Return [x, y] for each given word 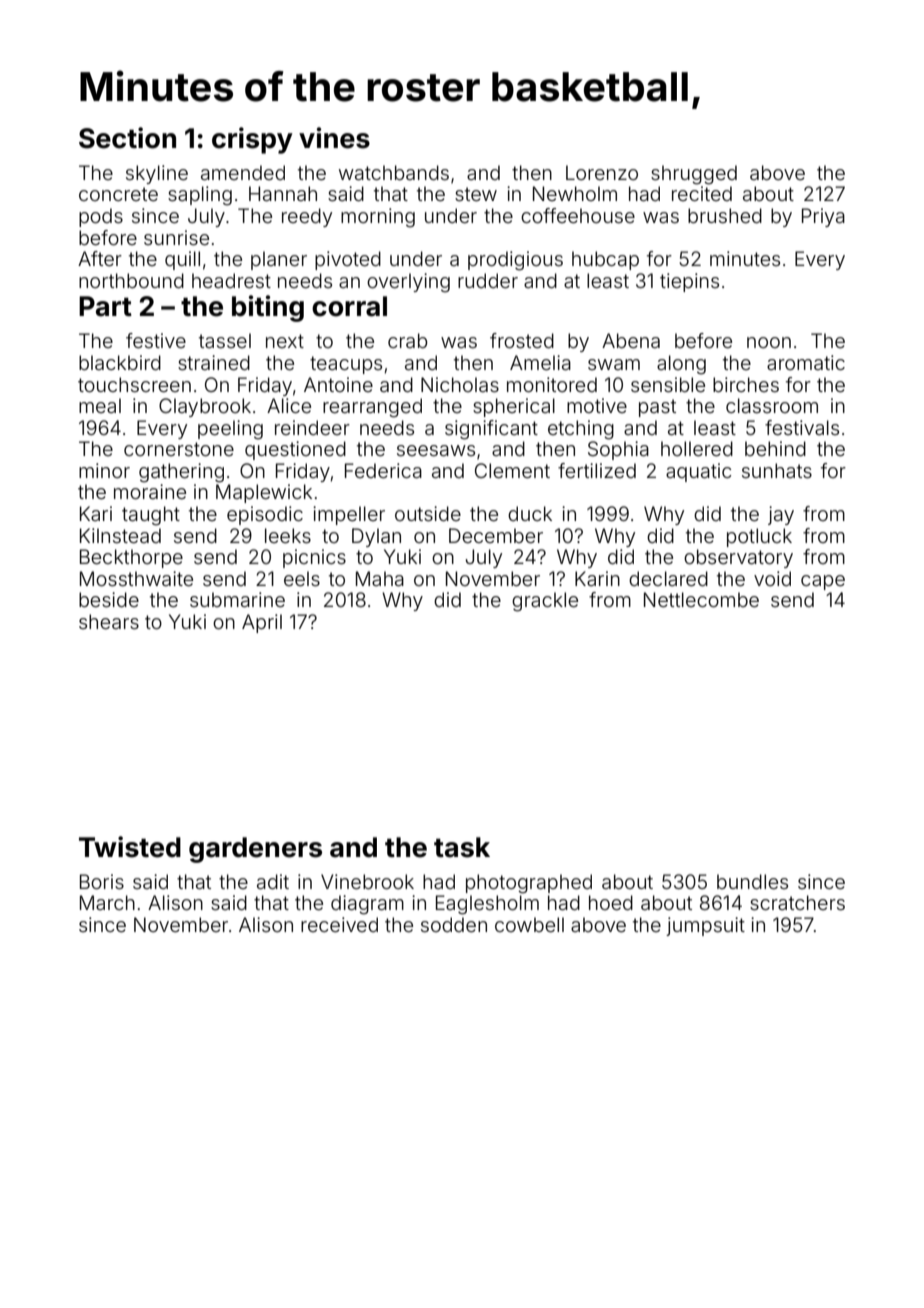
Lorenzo [602, 172]
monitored [552, 384]
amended [243, 172]
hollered [697, 448]
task [462, 847]
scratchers [797, 902]
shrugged [694, 175]
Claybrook [205, 407]
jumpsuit [705, 926]
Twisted [130, 847]
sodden [454, 924]
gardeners [255, 850]
